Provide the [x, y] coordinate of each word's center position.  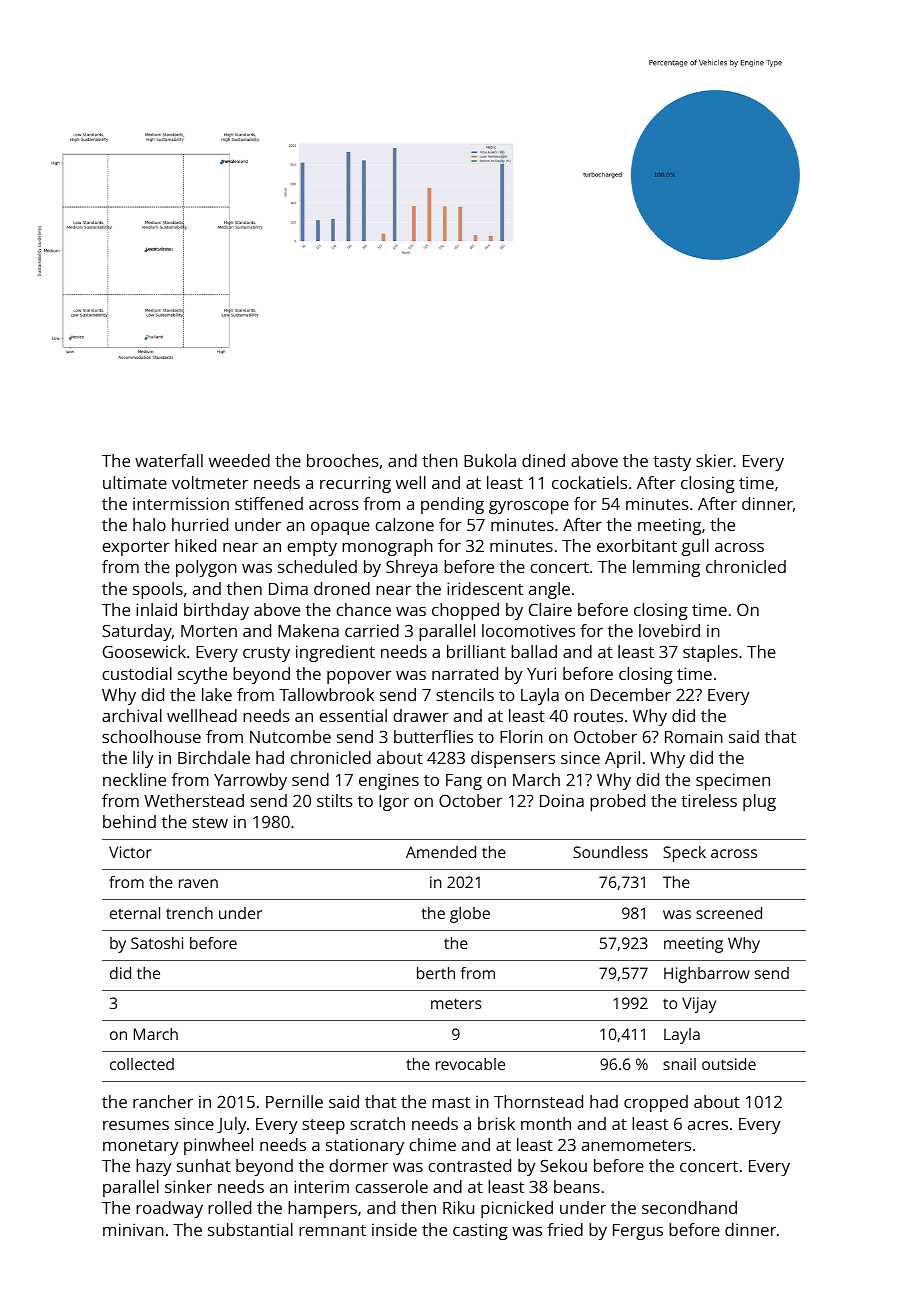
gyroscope [529, 507]
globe [470, 915]
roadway [169, 1209]
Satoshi [157, 943]
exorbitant [637, 545]
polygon [206, 568]
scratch [377, 1123]
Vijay [699, 1005]
